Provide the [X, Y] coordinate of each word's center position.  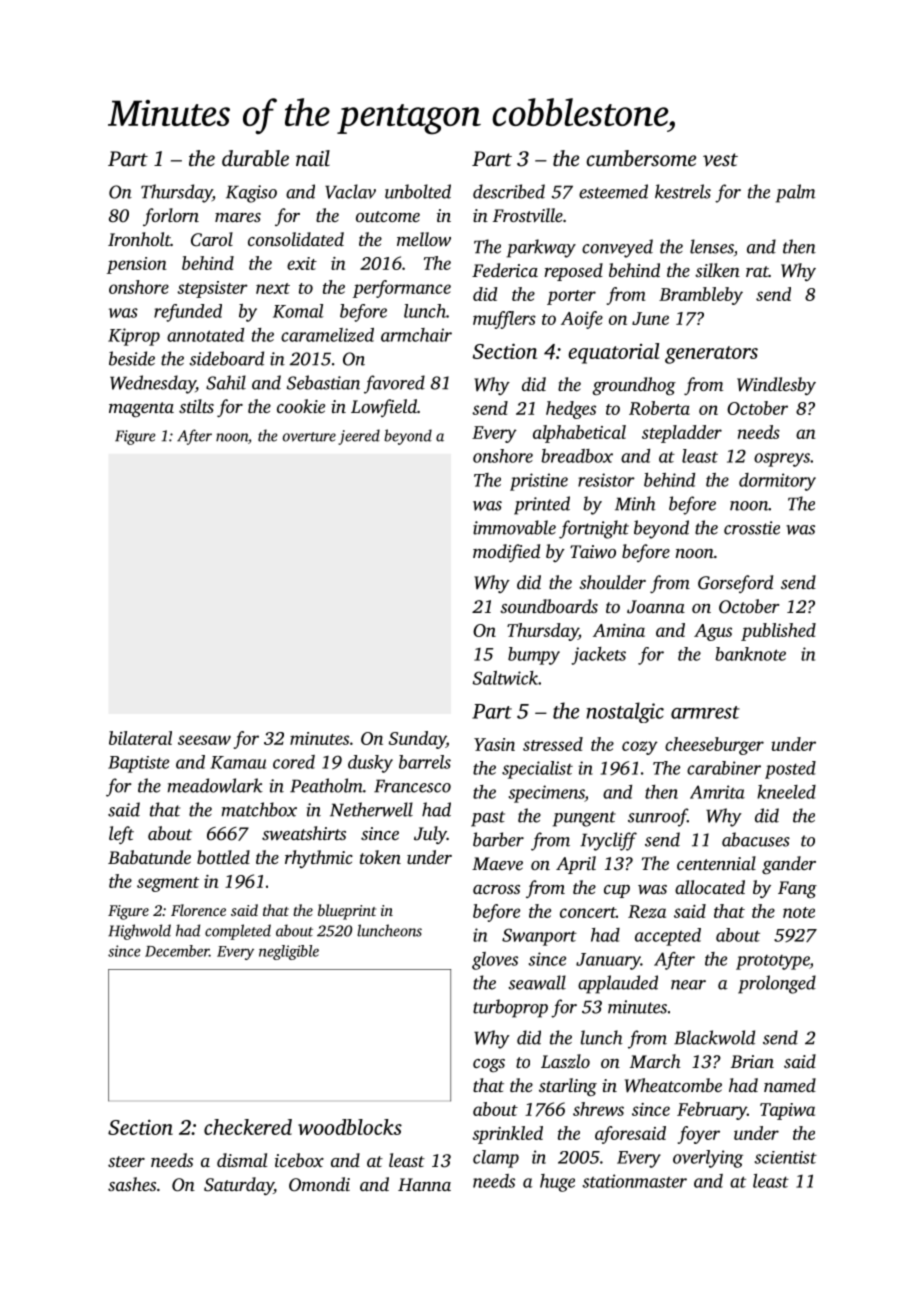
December [177, 951]
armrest [705, 712]
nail [313, 158]
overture [309, 437]
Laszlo [565, 1061]
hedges [571, 410]
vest [720, 159]
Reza [647, 911]
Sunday [417, 740]
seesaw [204, 740]
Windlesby [776, 386]
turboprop [510, 1008]
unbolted [418, 191]
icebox [299, 1160]
